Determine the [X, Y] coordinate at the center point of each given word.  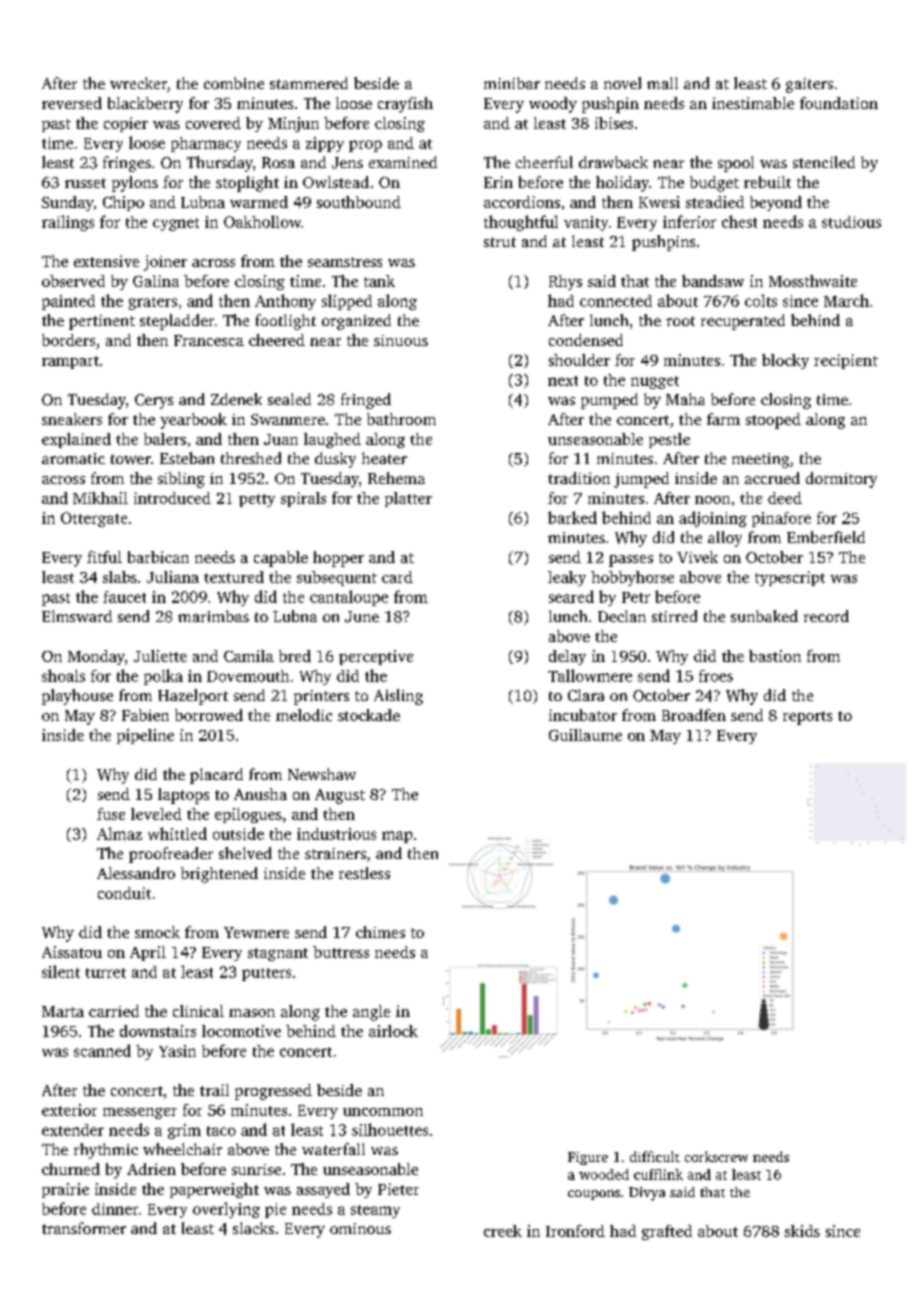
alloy [725, 539]
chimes [380, 932]
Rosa [278, 163]
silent [61, 971]
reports [807, 718]
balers [165, 439]
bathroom [401, 419]
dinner [115, 1209]
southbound [359, 202]
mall [662, 83]
